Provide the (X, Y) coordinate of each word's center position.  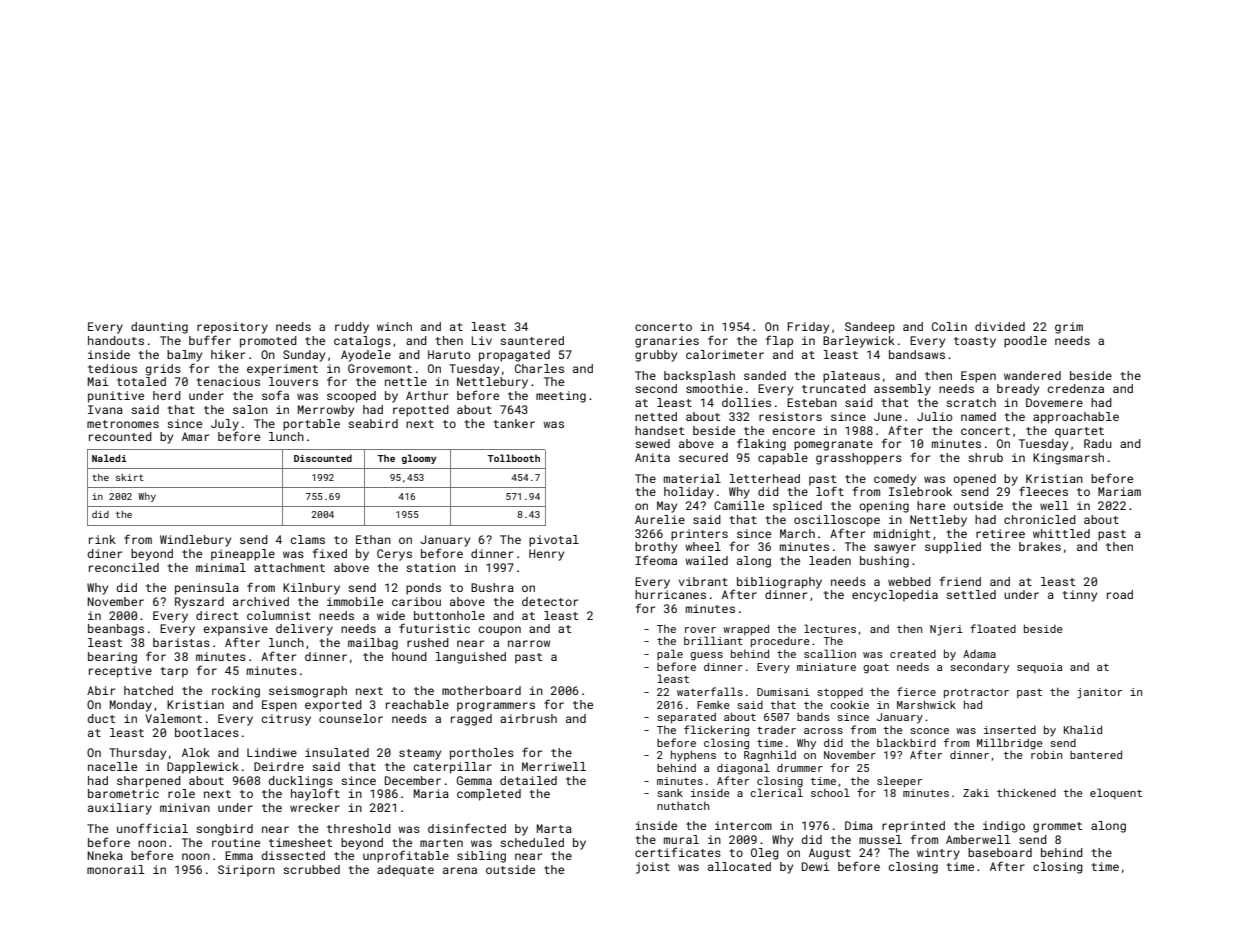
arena (460, 870)
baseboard (1000, 852)
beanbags (116, 630)
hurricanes (670, 594)
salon (250, 409)
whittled (1061, 533)
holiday (689, 493)
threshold (359, 828)
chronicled (1040, 519)
